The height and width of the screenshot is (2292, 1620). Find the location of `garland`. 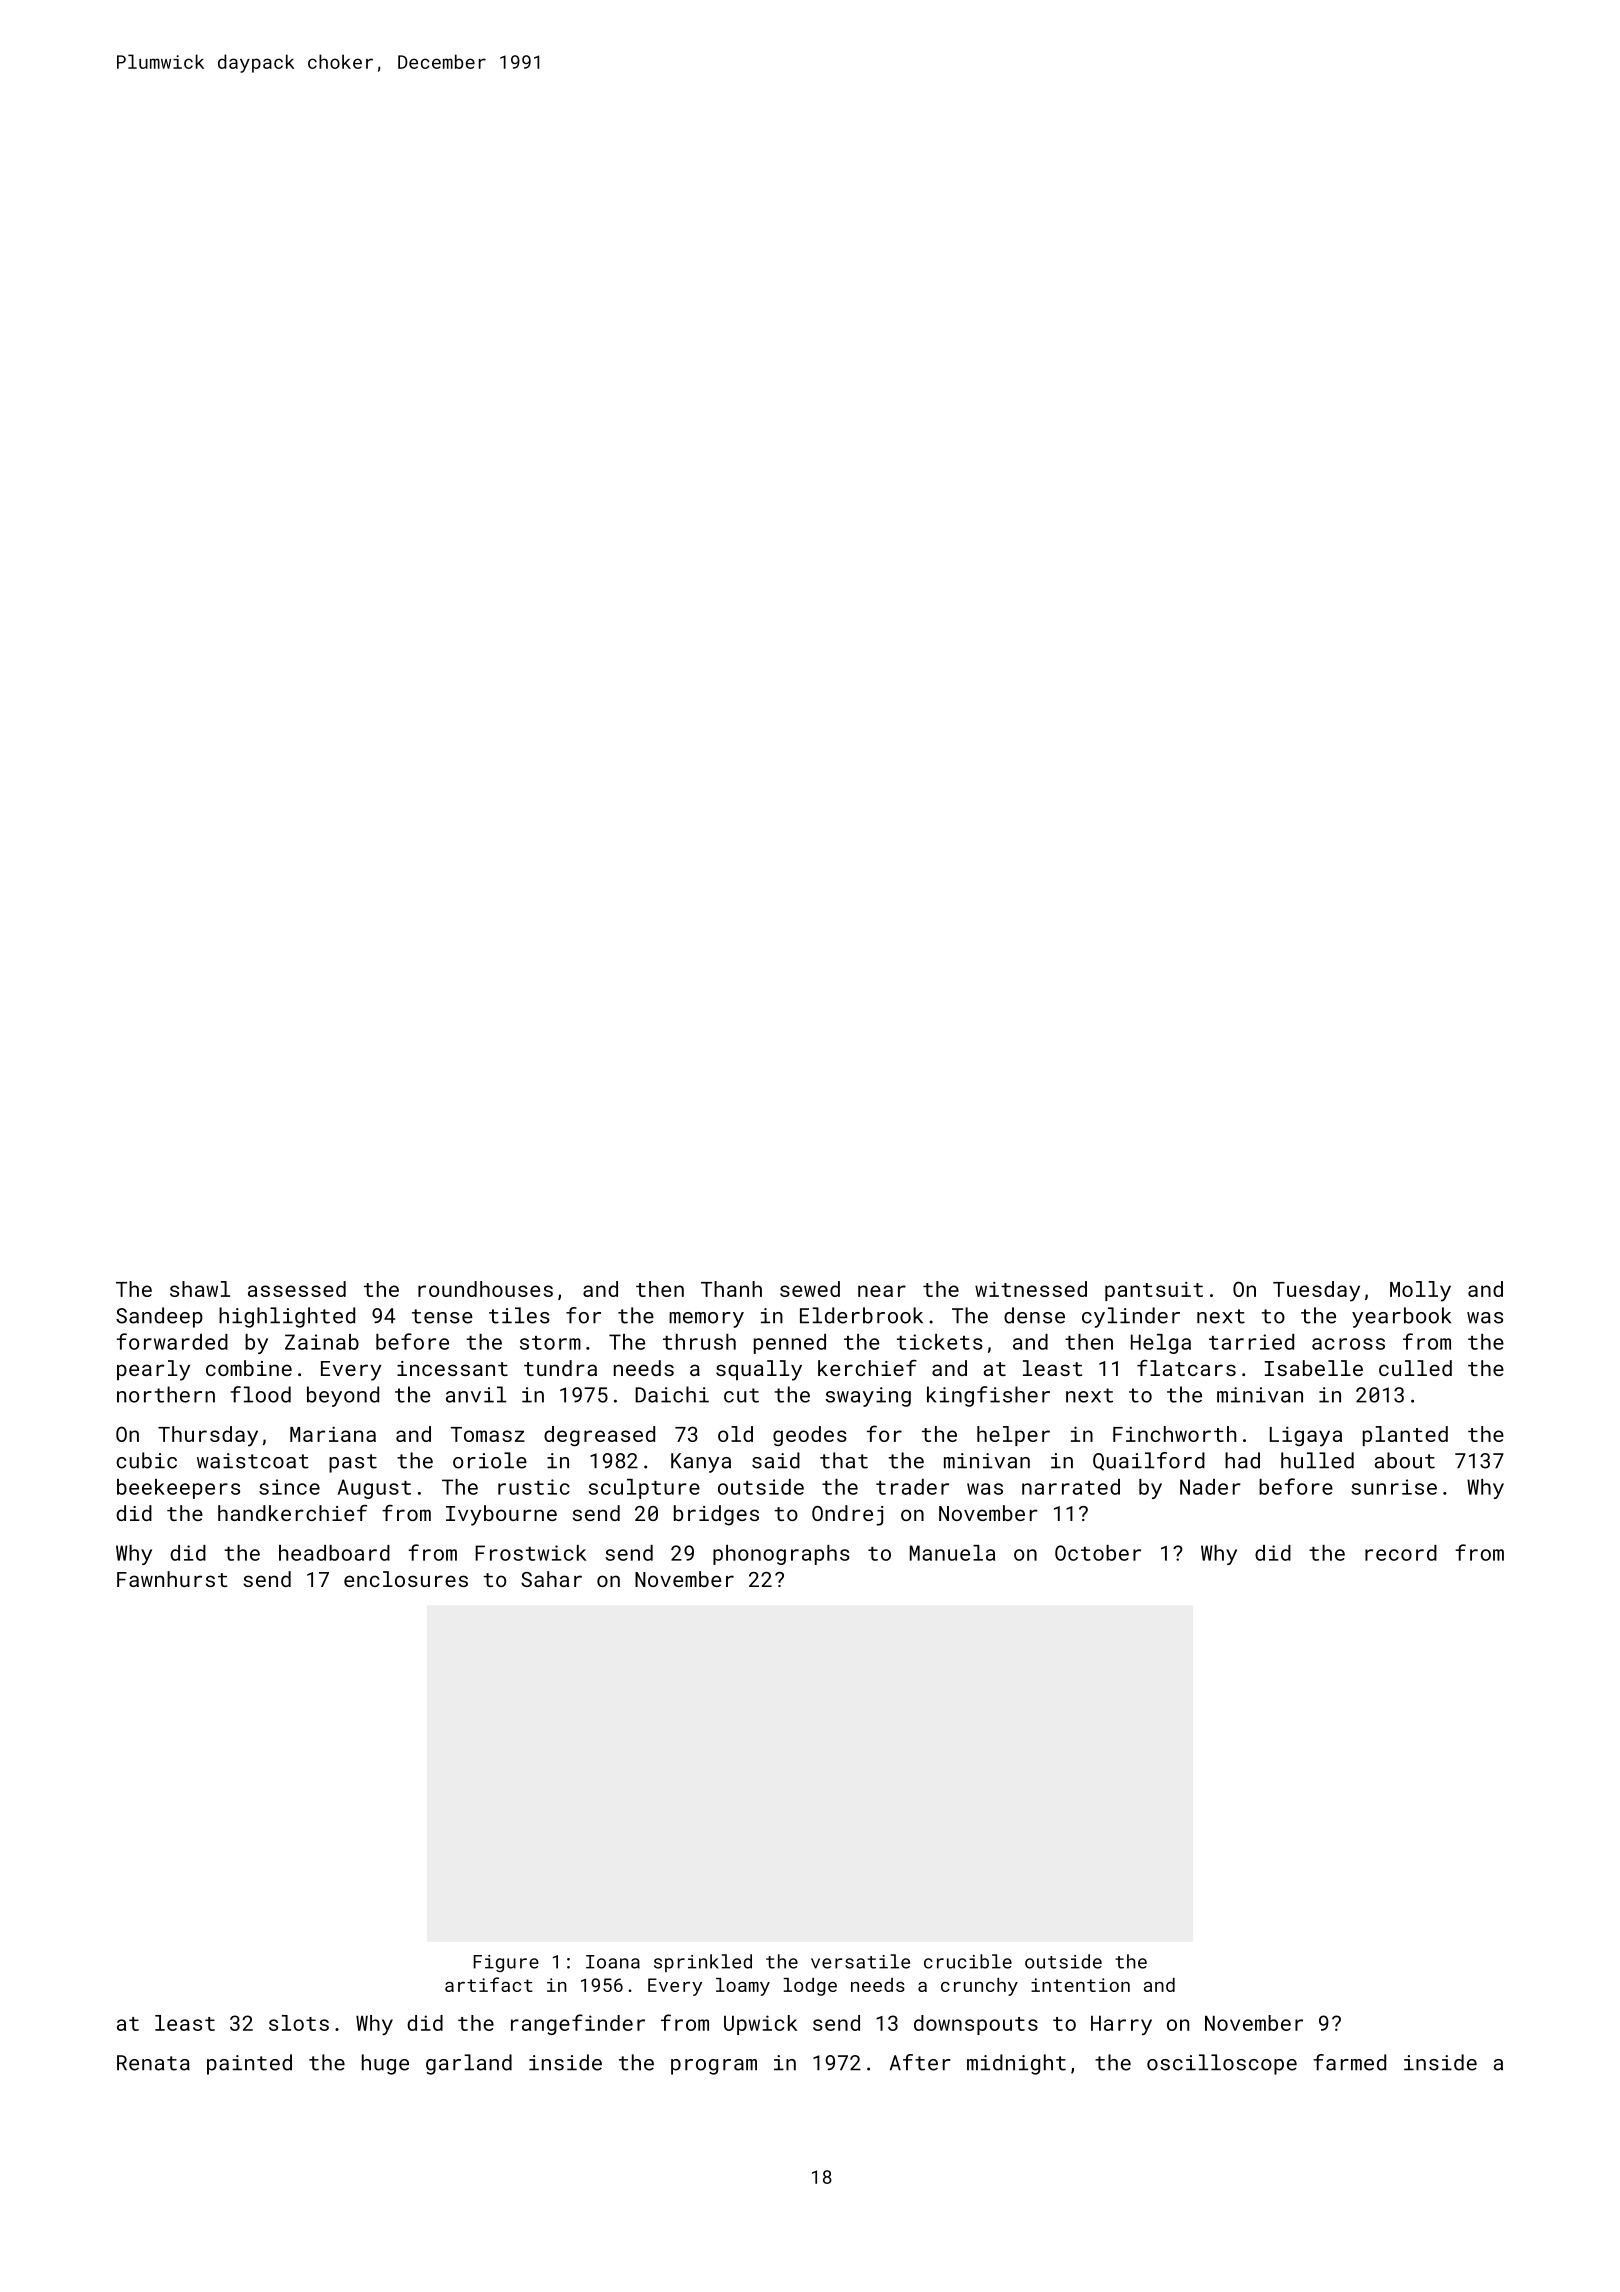

garland is located at coordinates (469, 2064).
